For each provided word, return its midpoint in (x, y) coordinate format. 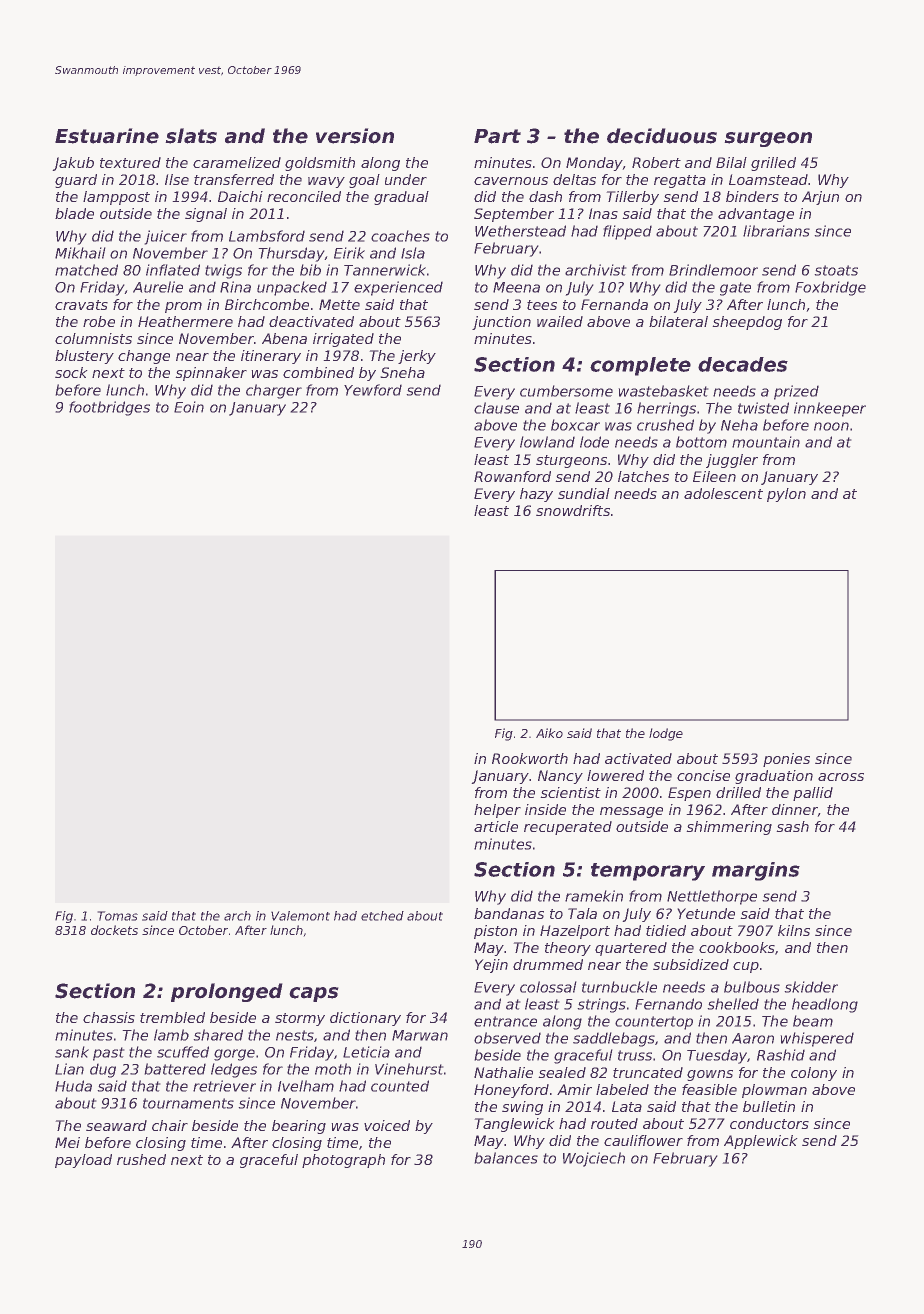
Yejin (491, 966)
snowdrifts (573, 510)
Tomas (117, 916)
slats (191, 136)
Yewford (373, 390)
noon (831, 426)
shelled (733, 1004)
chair (170, 1125)
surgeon (768, 139)
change (144, 357)
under (406, 179)
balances (506, 1158)
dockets (114, 930)
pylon (786, 495)
